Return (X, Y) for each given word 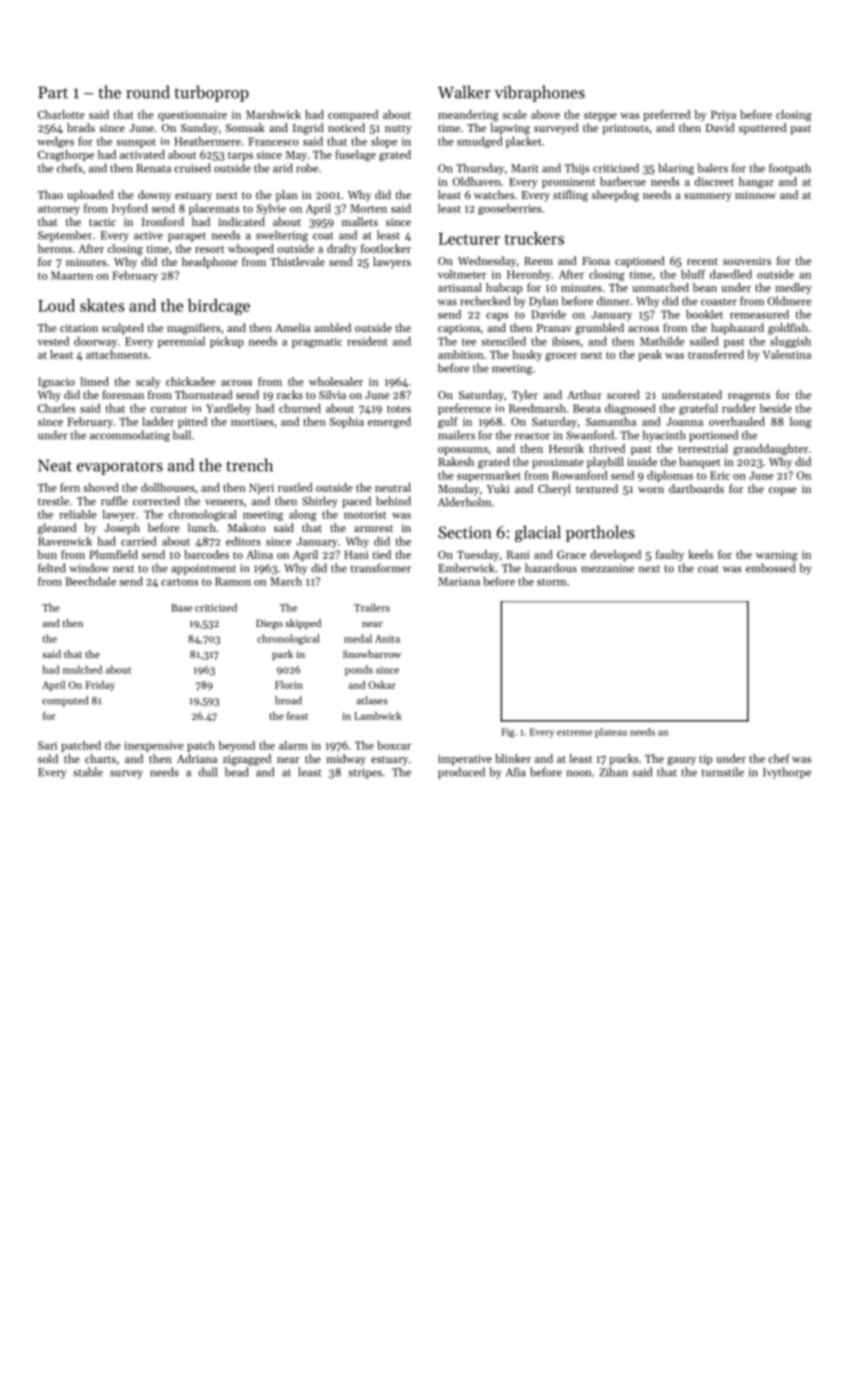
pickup (227, 342)
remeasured (759, 314)
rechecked (485, 301)
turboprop (211, 93)
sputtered (763, 129)
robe (307, 168)
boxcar (394, 745)
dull (208, 772)
